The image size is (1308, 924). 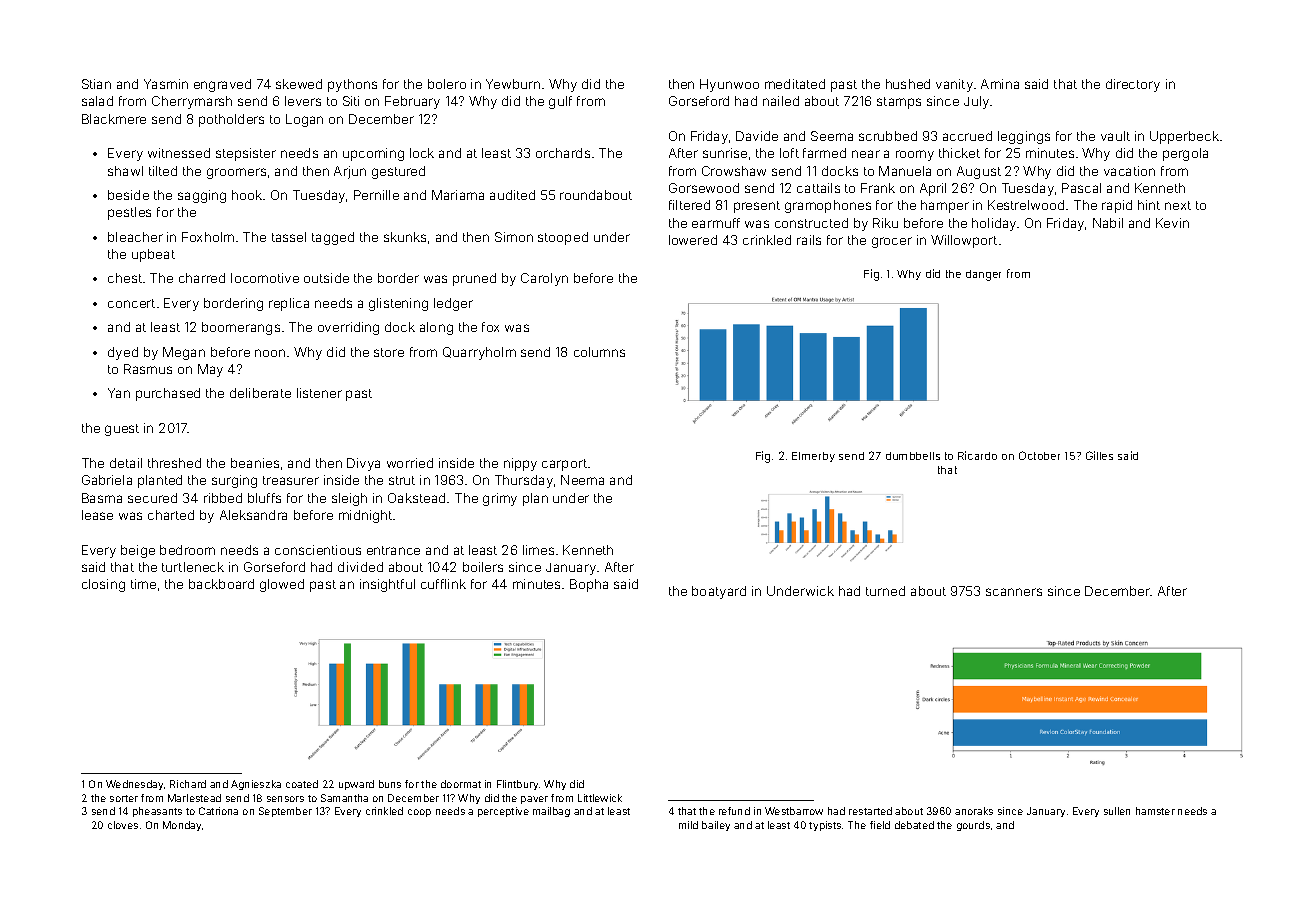 What do you see at coordinates (97, 515) in the page?
I see `lease` at bounding box center [97, 515].
